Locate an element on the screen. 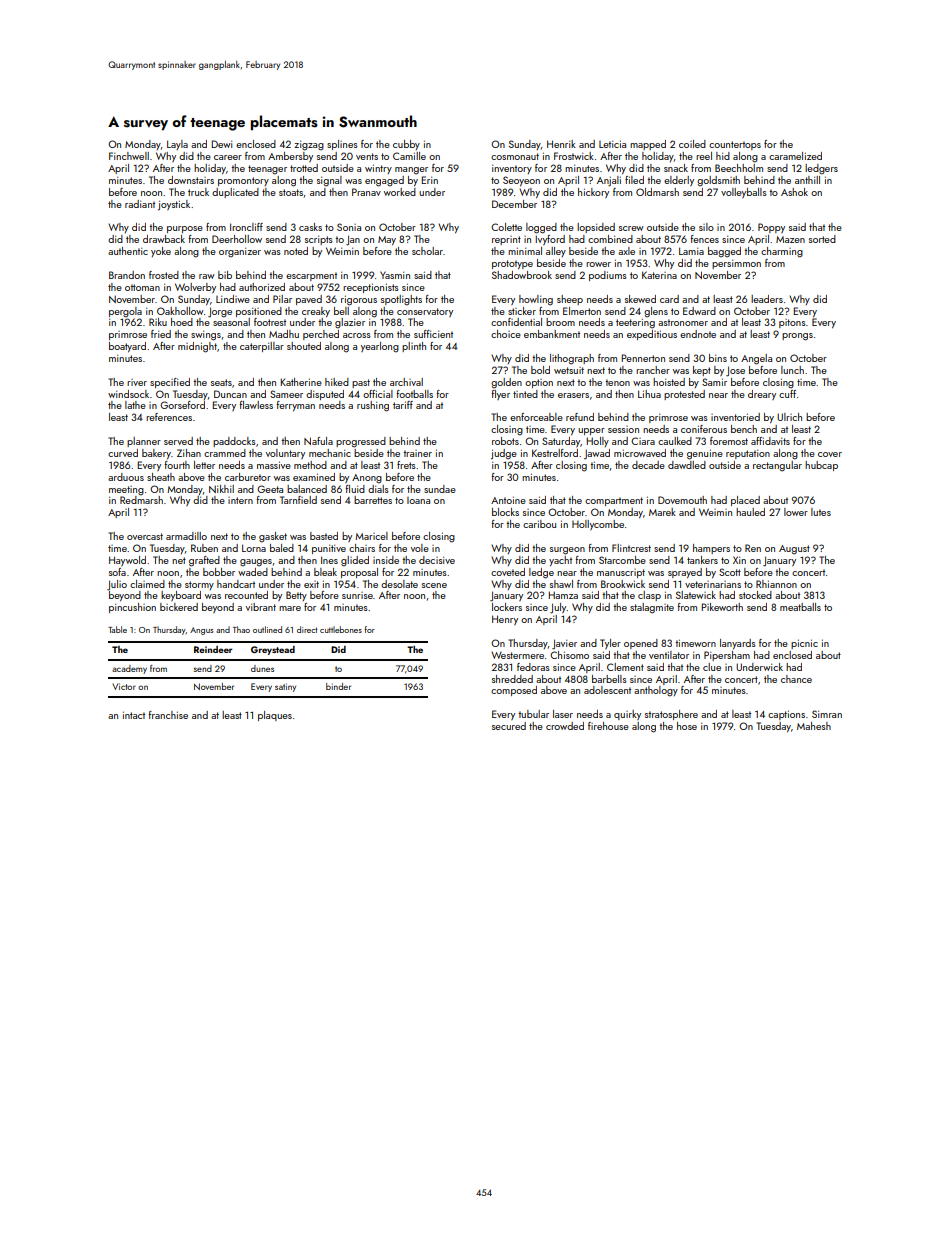  Betty is located at coordinates (296, 596).
